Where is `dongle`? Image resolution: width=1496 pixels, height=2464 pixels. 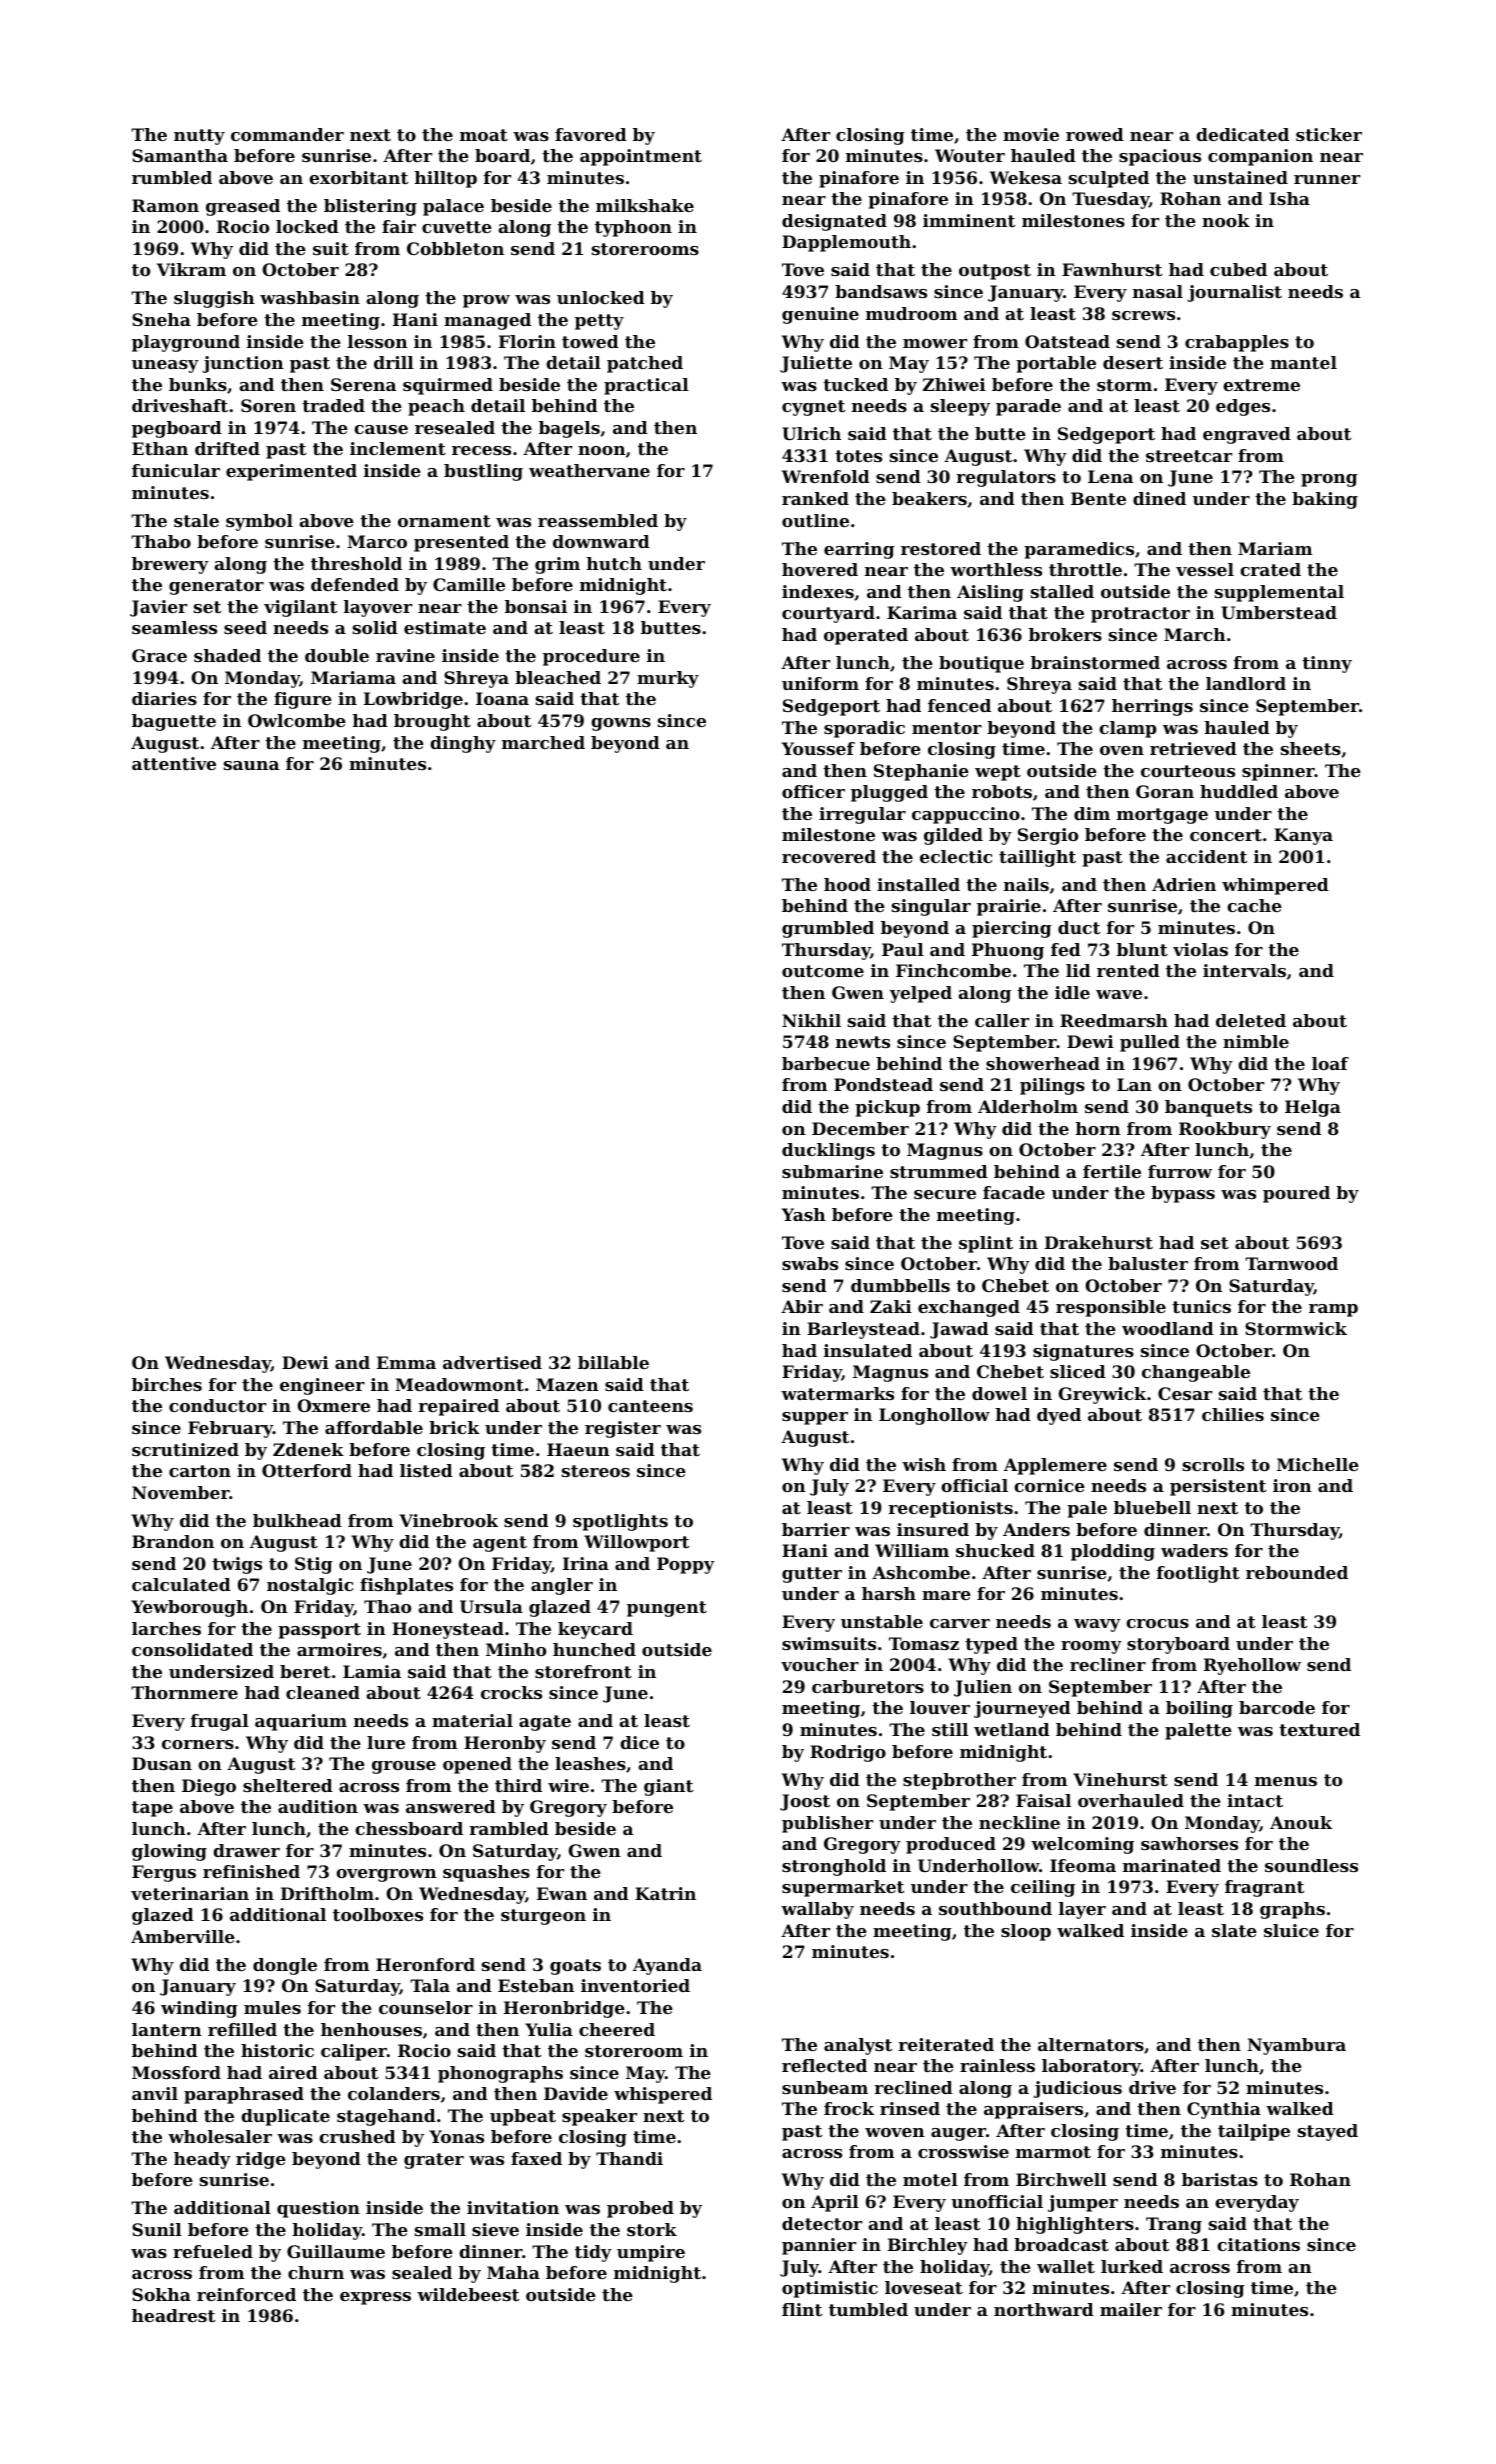
dongle is located at coordinates (285, 1966).
